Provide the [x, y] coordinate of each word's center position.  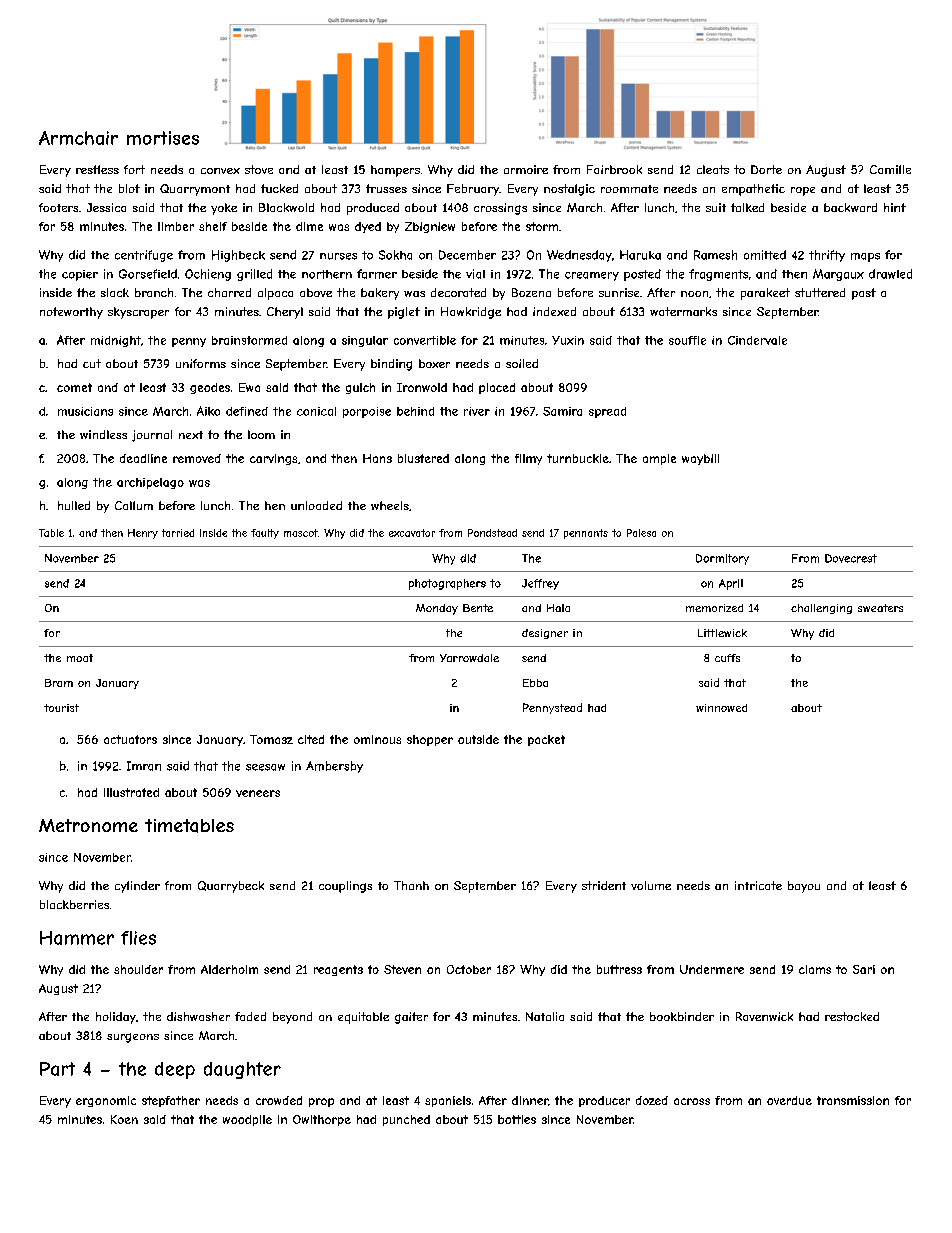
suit [716, 207]
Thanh [411, 885]
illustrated [131, 792]
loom [261, 434]
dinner [530, 1100]
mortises [163, 138]
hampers [395, 171]
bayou [804, 887]
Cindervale [757, 340]
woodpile [247, 1120]
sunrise [619, 292]
